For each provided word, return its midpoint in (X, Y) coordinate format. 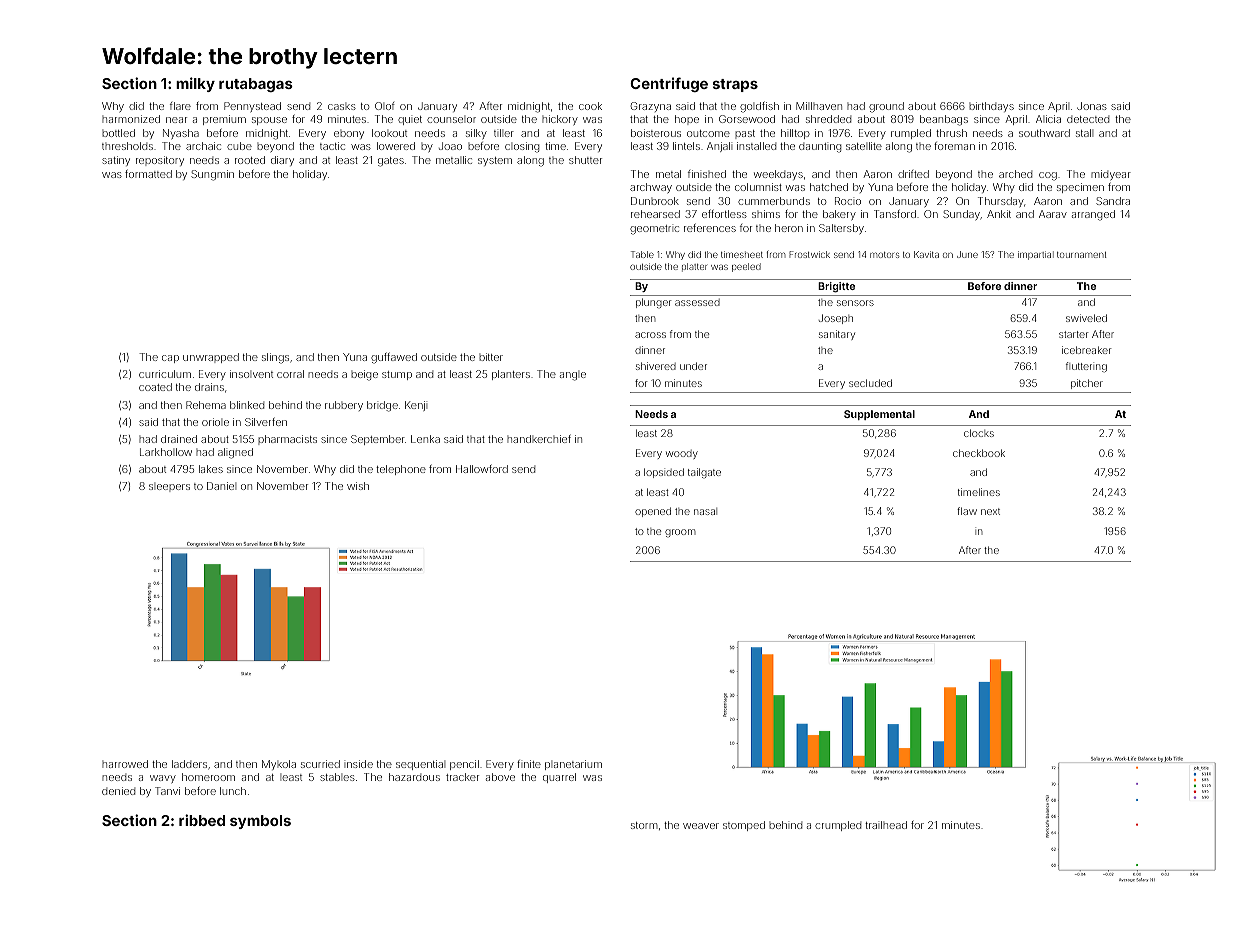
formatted (148, 174)
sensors (855, 303)
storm (644, 825)
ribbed (202, 820)
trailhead (886, 825)
